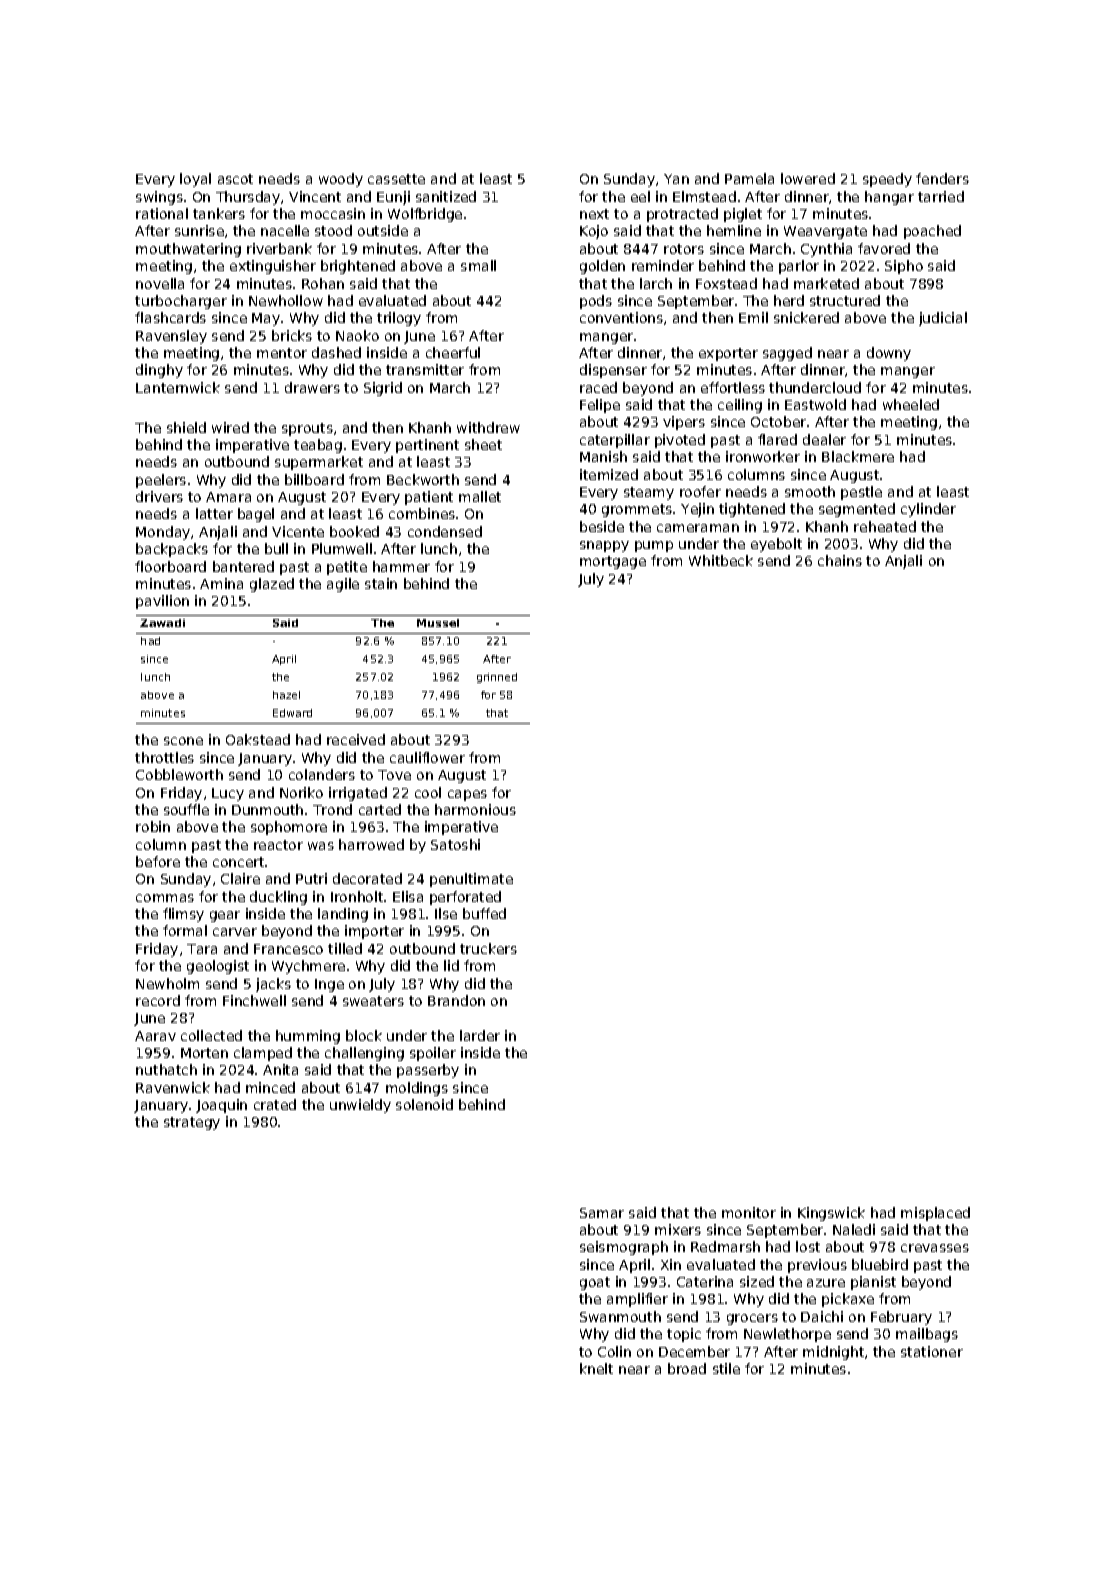 The width and height of the screenshot is (1109, 1575). I want to click on downy, so click(889, 354).
